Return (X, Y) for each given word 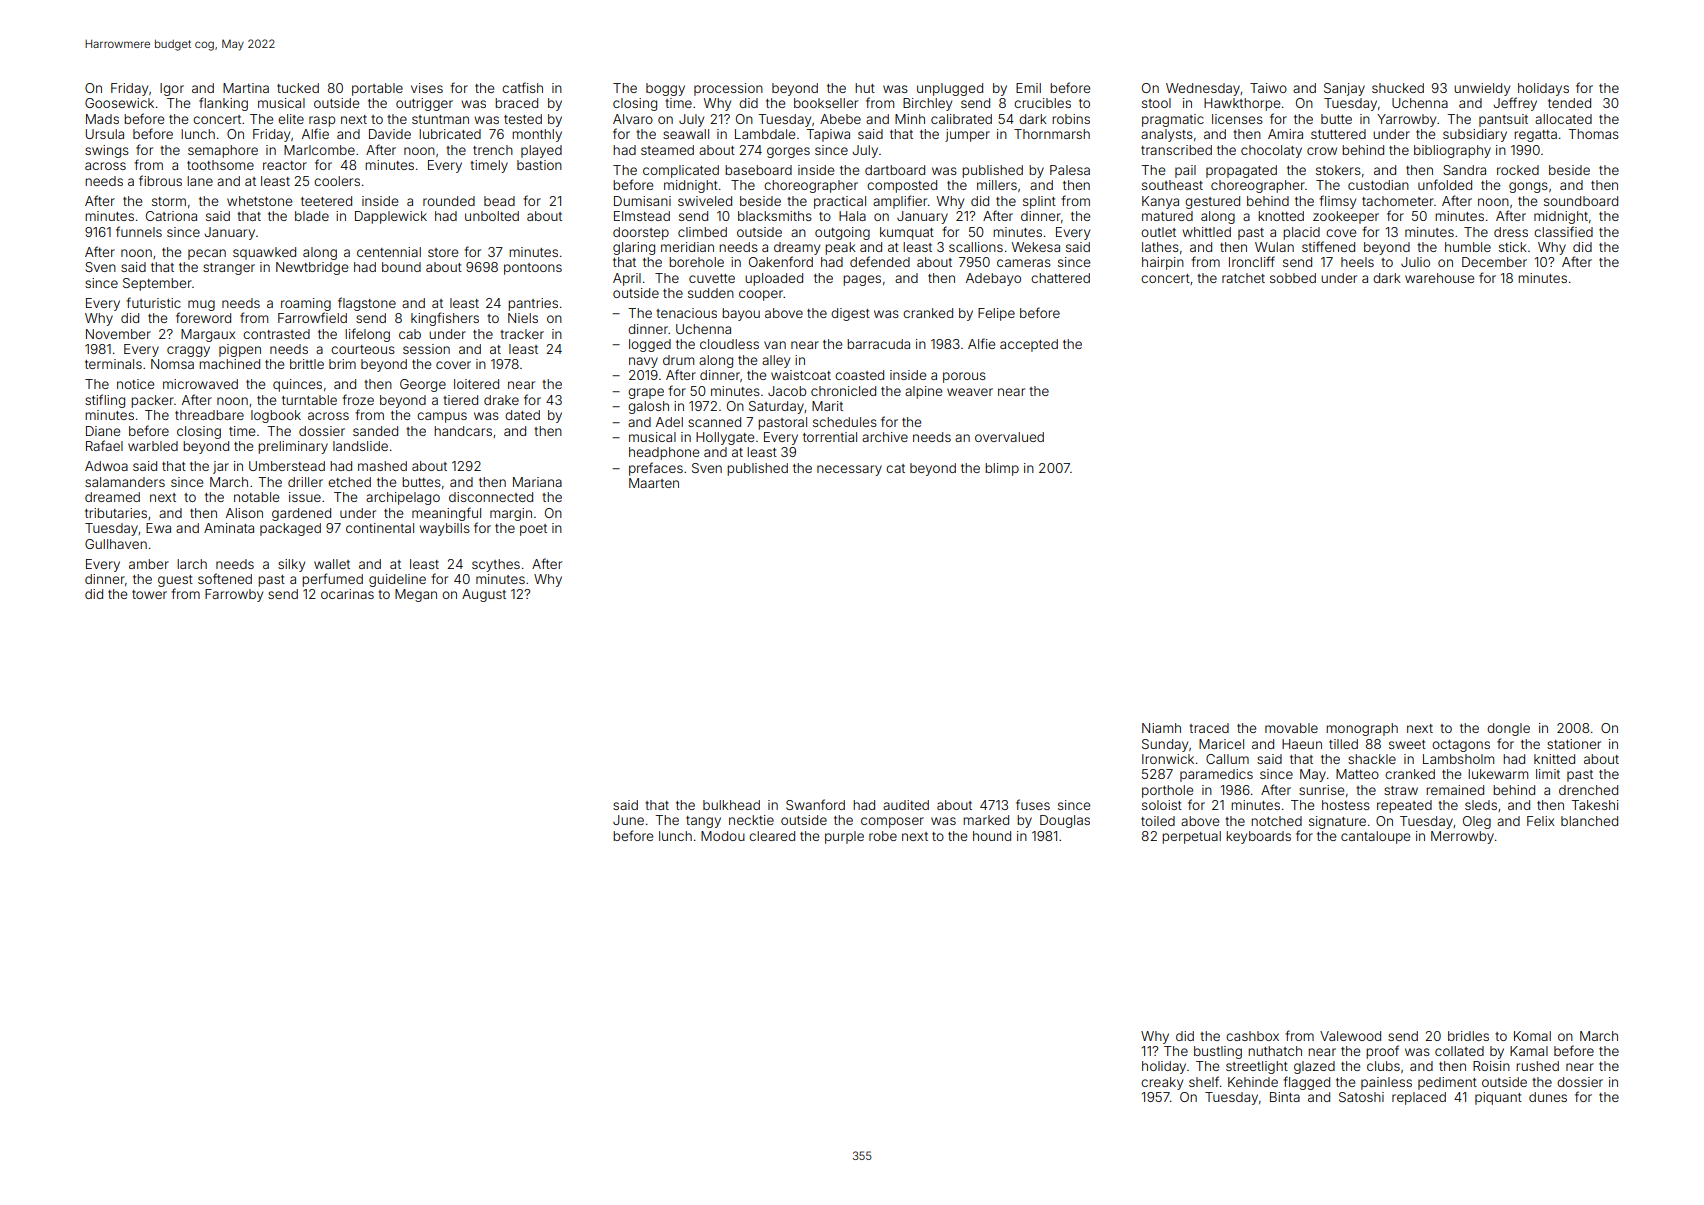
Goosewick (119, 103)
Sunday (1165, 745)
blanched (1589, 821)
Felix (1541, 821)
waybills (444, 529)
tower (149, 594)
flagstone (367, 304)
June (628, 820)
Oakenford (781, 261)
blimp (1002, 469)
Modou (723, 836)
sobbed (1293, 278)
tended (1569, 103)
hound (992, 836)
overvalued (1009, 437)
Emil (1028, 88)
